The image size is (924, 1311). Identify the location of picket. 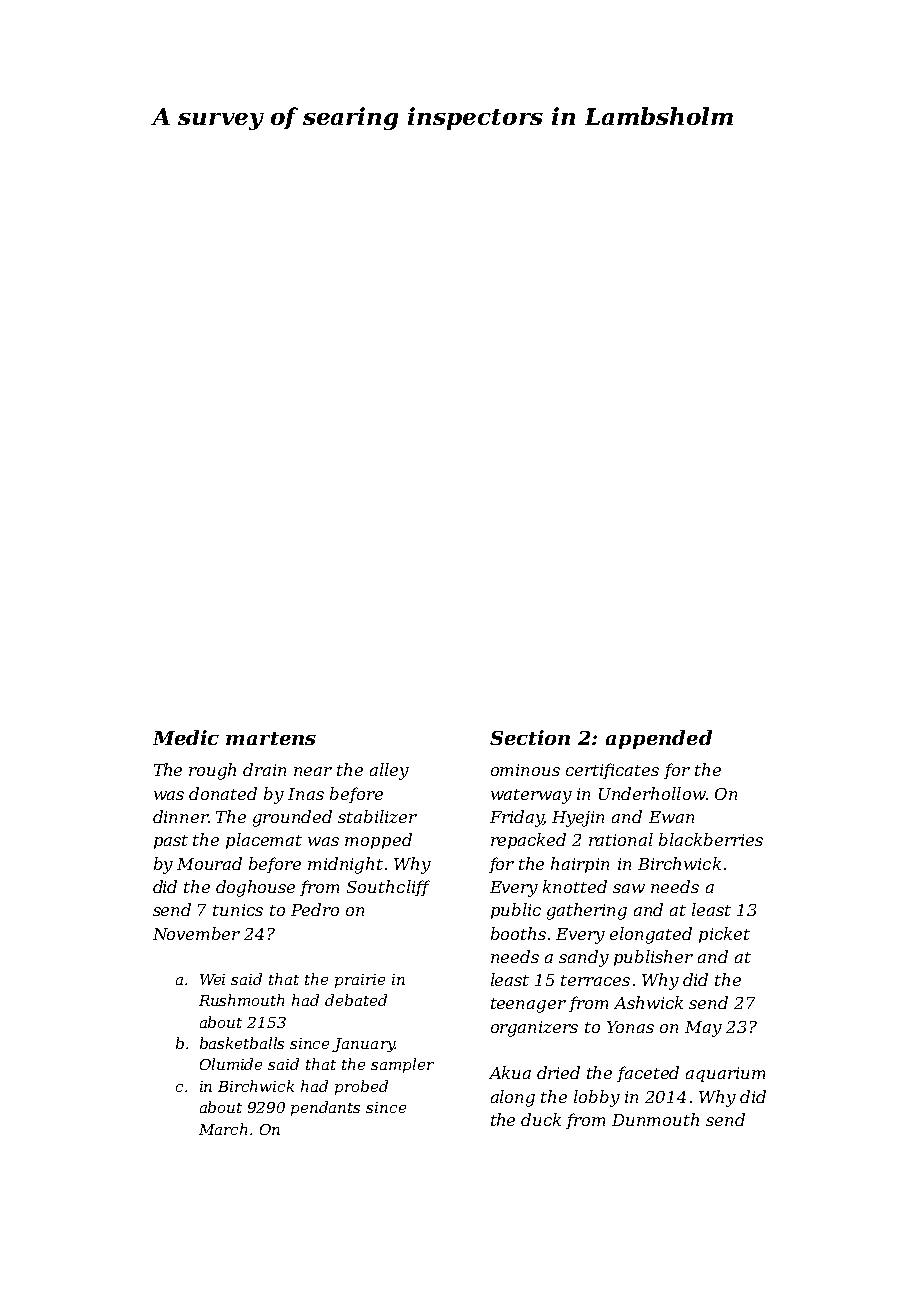
(724, 935).
